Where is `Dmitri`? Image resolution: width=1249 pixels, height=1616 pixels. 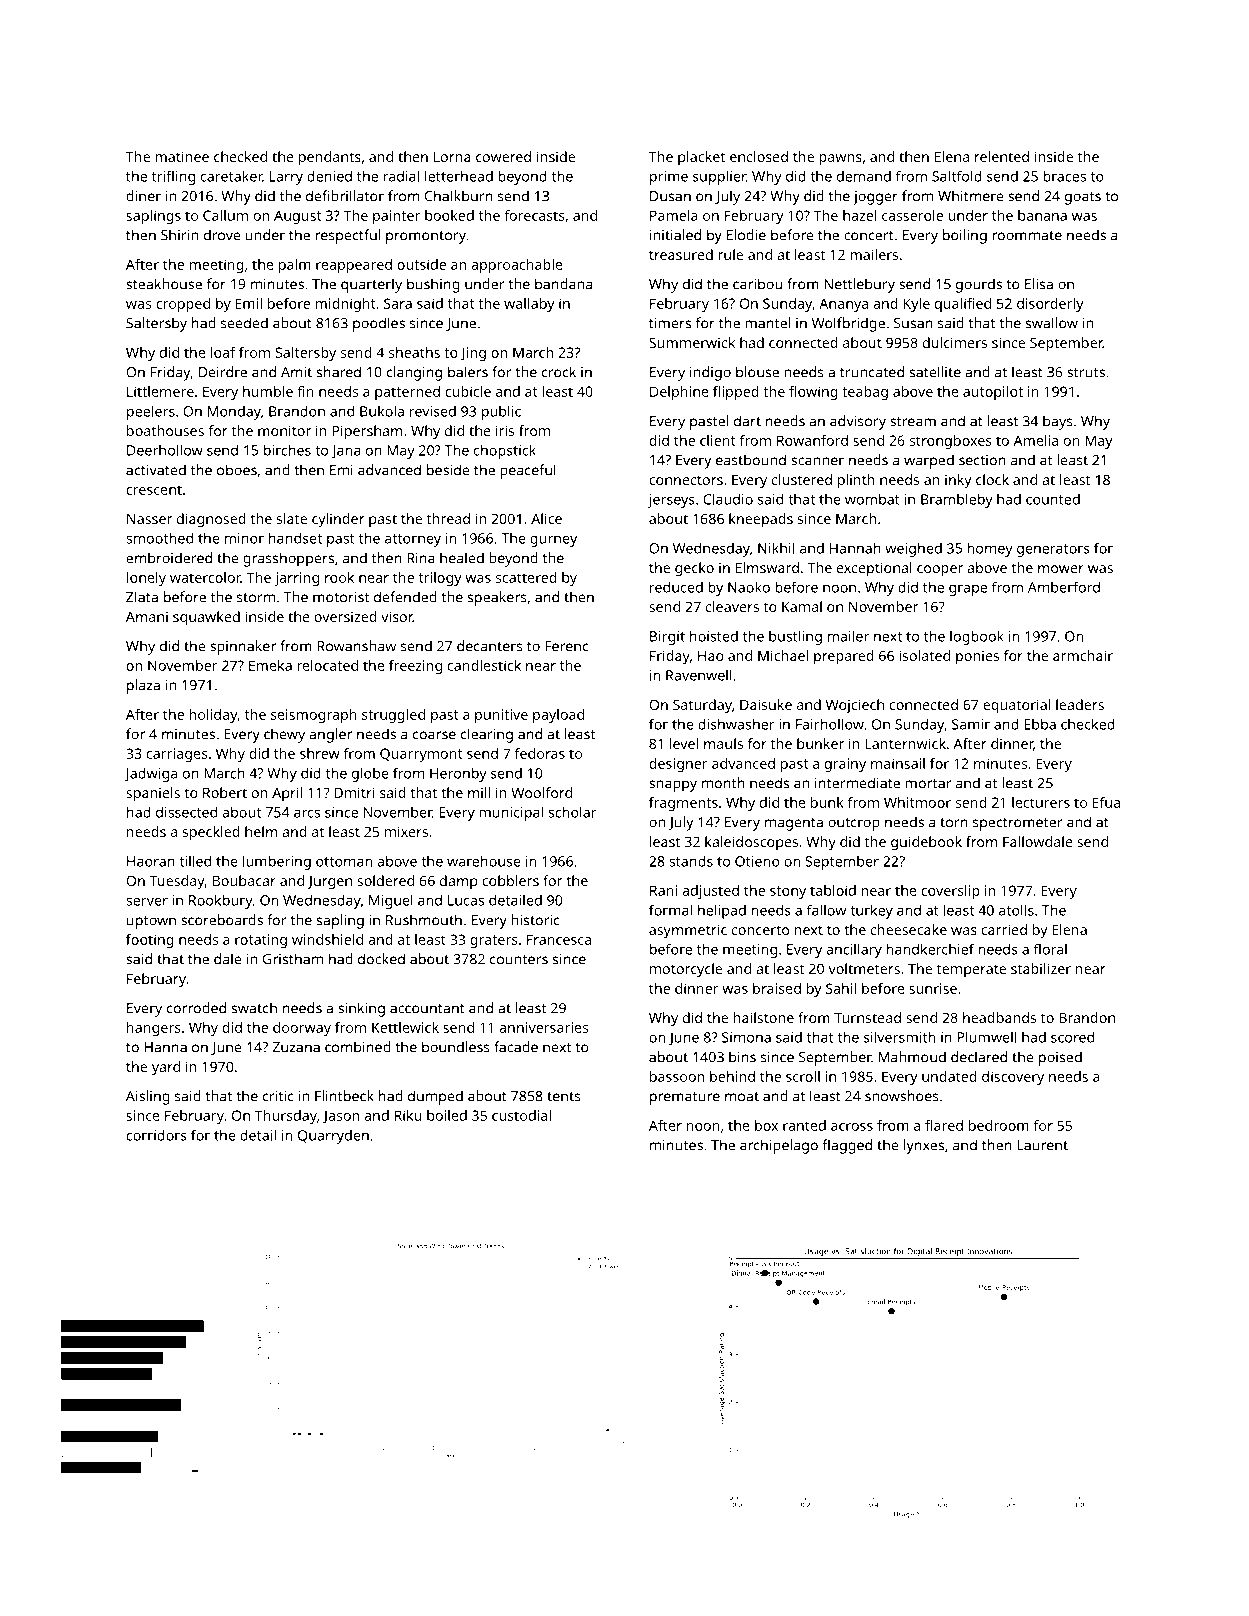
Dmitri is located at coordinates (354, 792).
